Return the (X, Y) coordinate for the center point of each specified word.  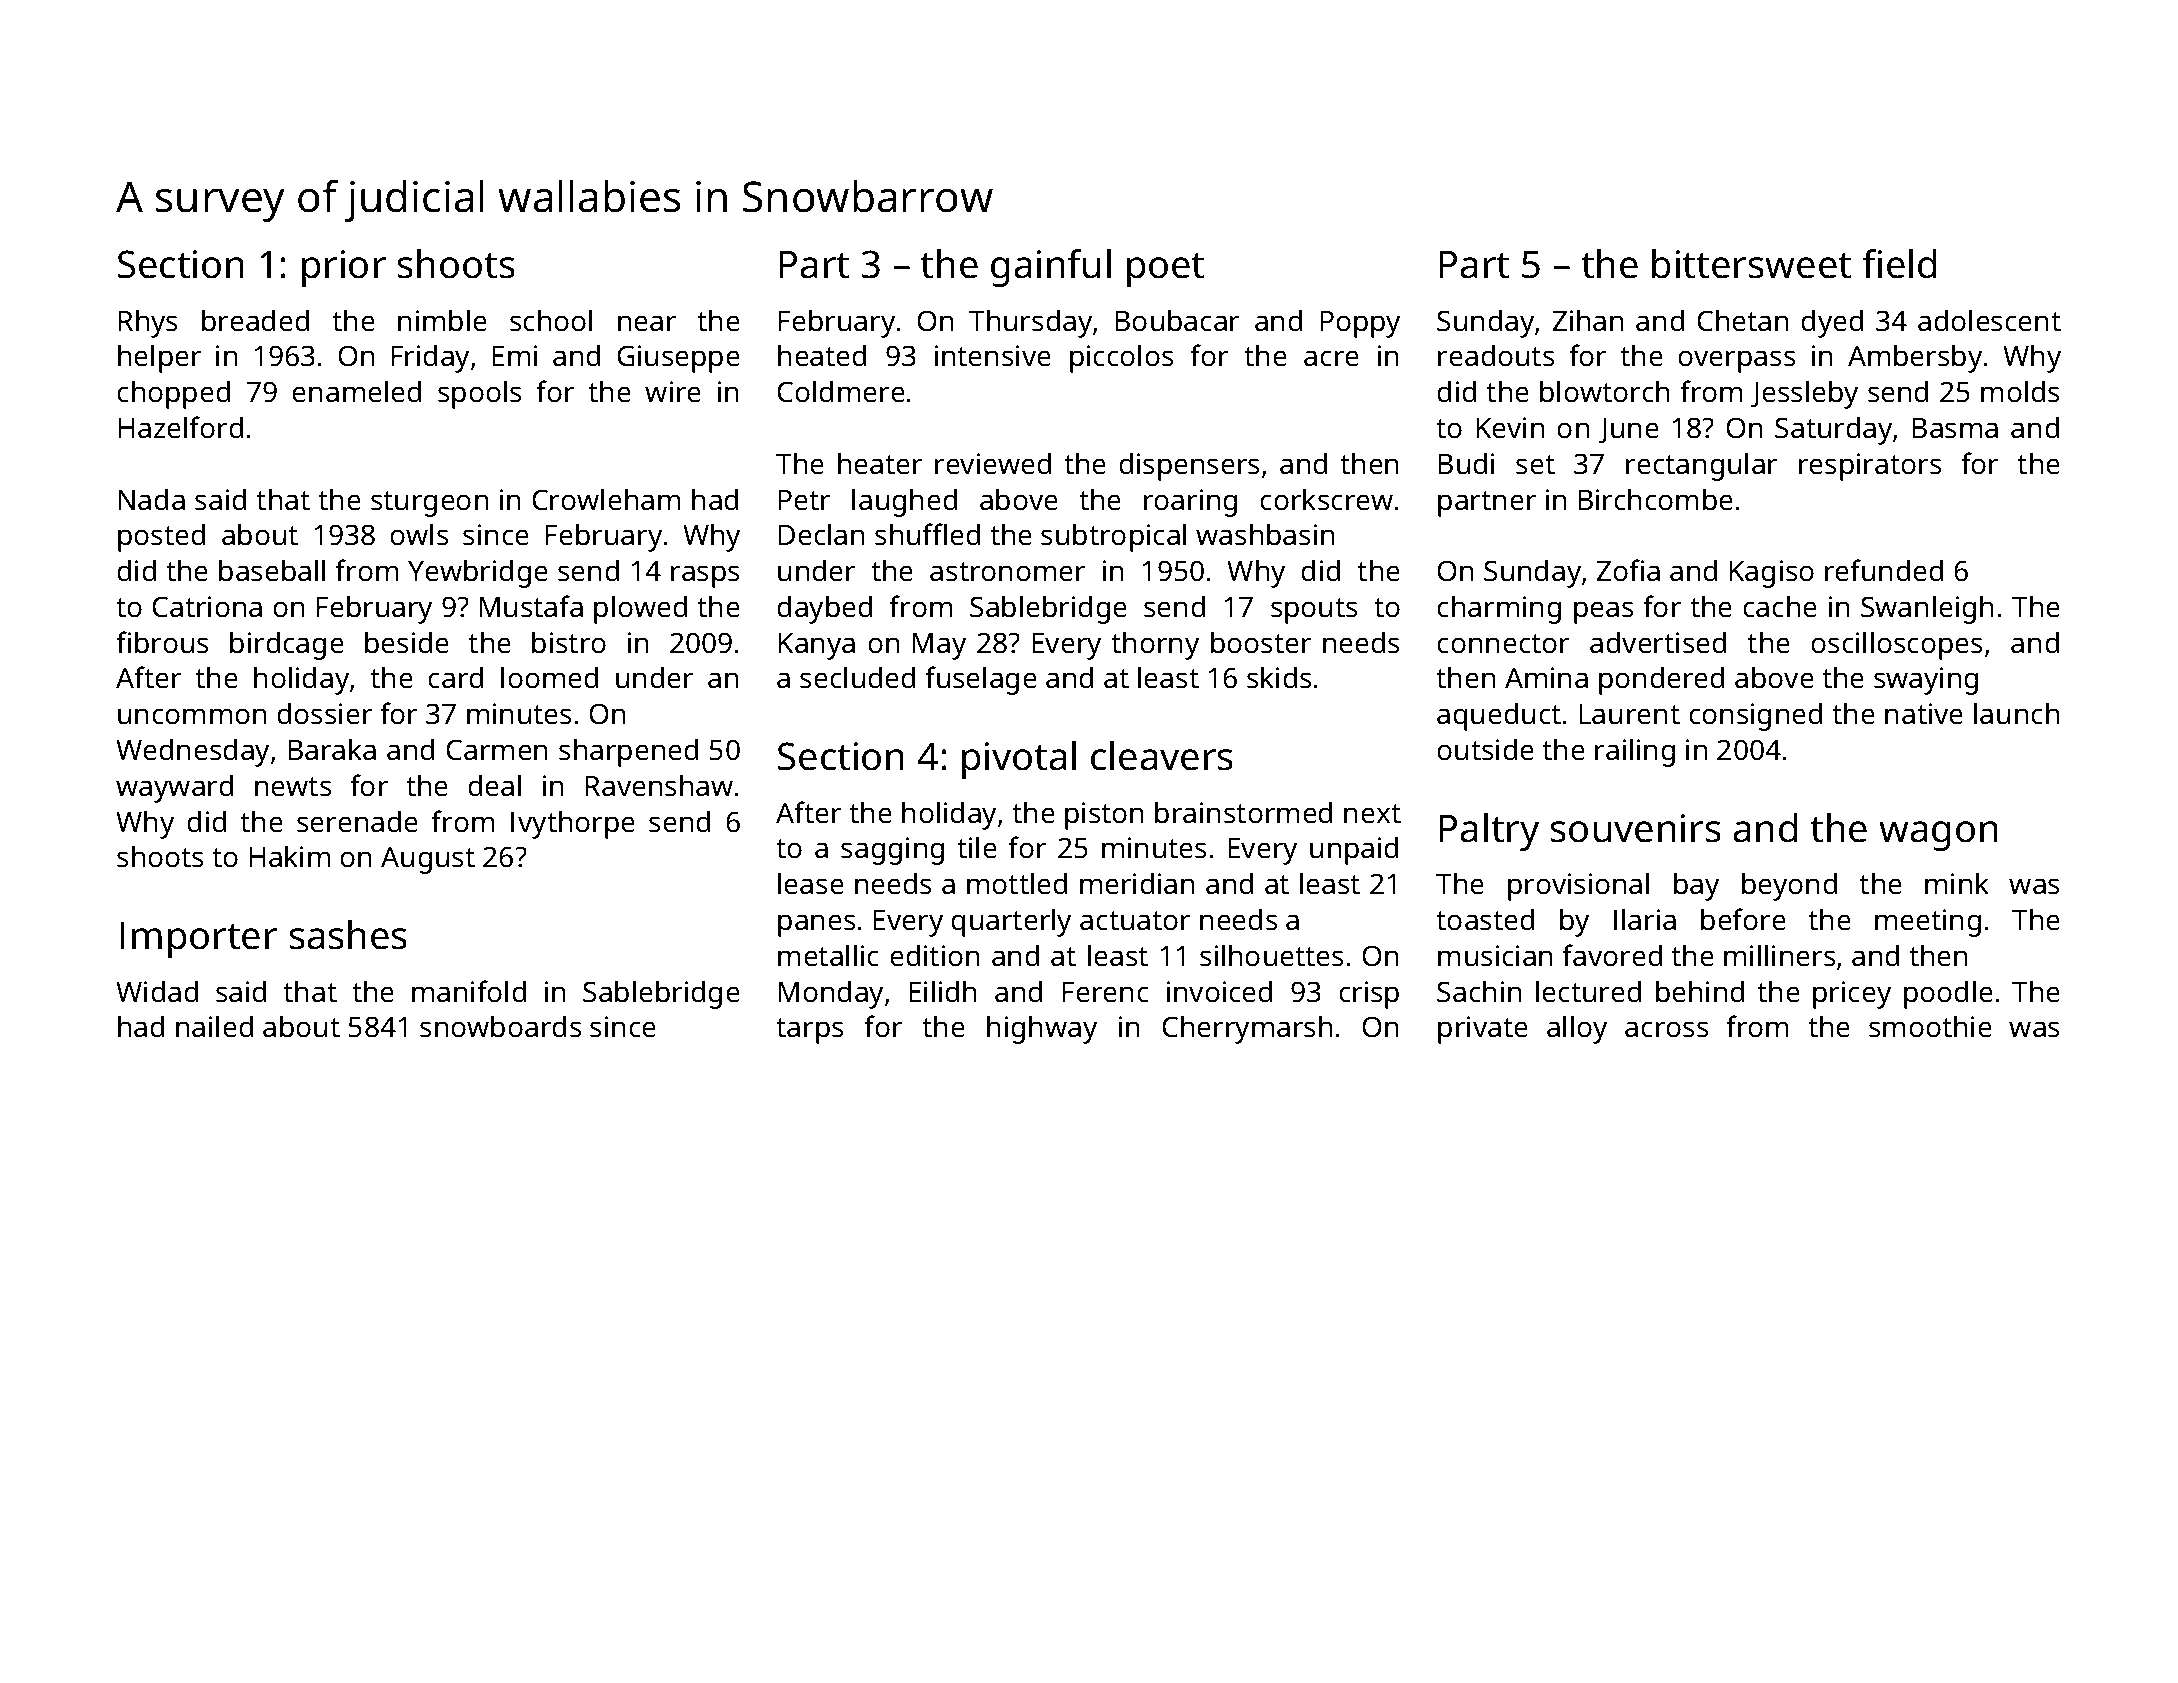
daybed (824, 609)
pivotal (1019, 760)
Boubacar (1177, 320)
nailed (214, 1026)
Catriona (207, 607)
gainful (1051, 268)
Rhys (147, 323)
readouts (1496, 355)
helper (159, 358)
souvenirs (1636, 828)
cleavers (1162, 756)
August (428, 860)
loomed (549, 677)
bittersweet (1751, 264)
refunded (1884, 570)
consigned (1755, 716)
